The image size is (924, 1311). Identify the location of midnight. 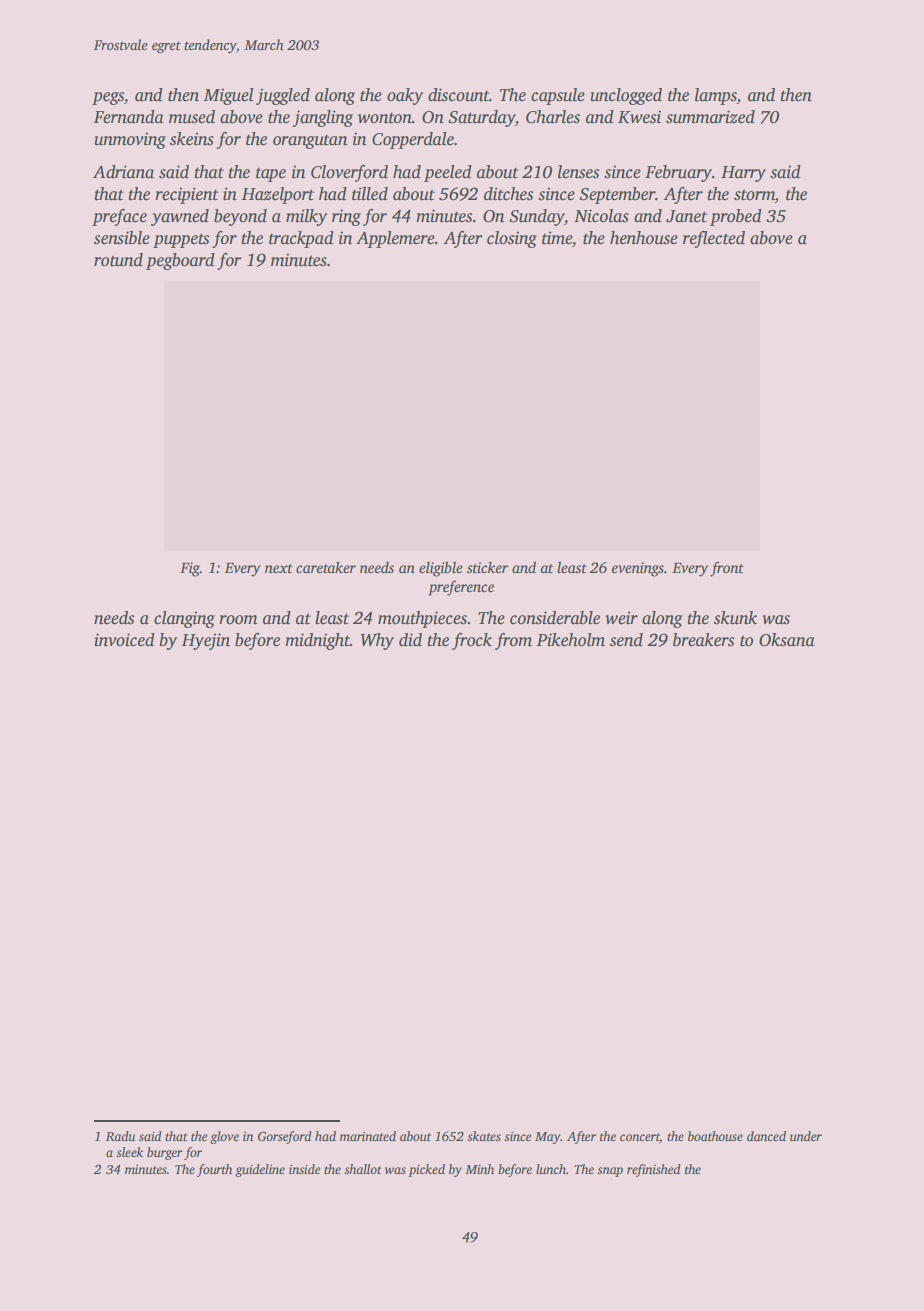
(317, 641).
